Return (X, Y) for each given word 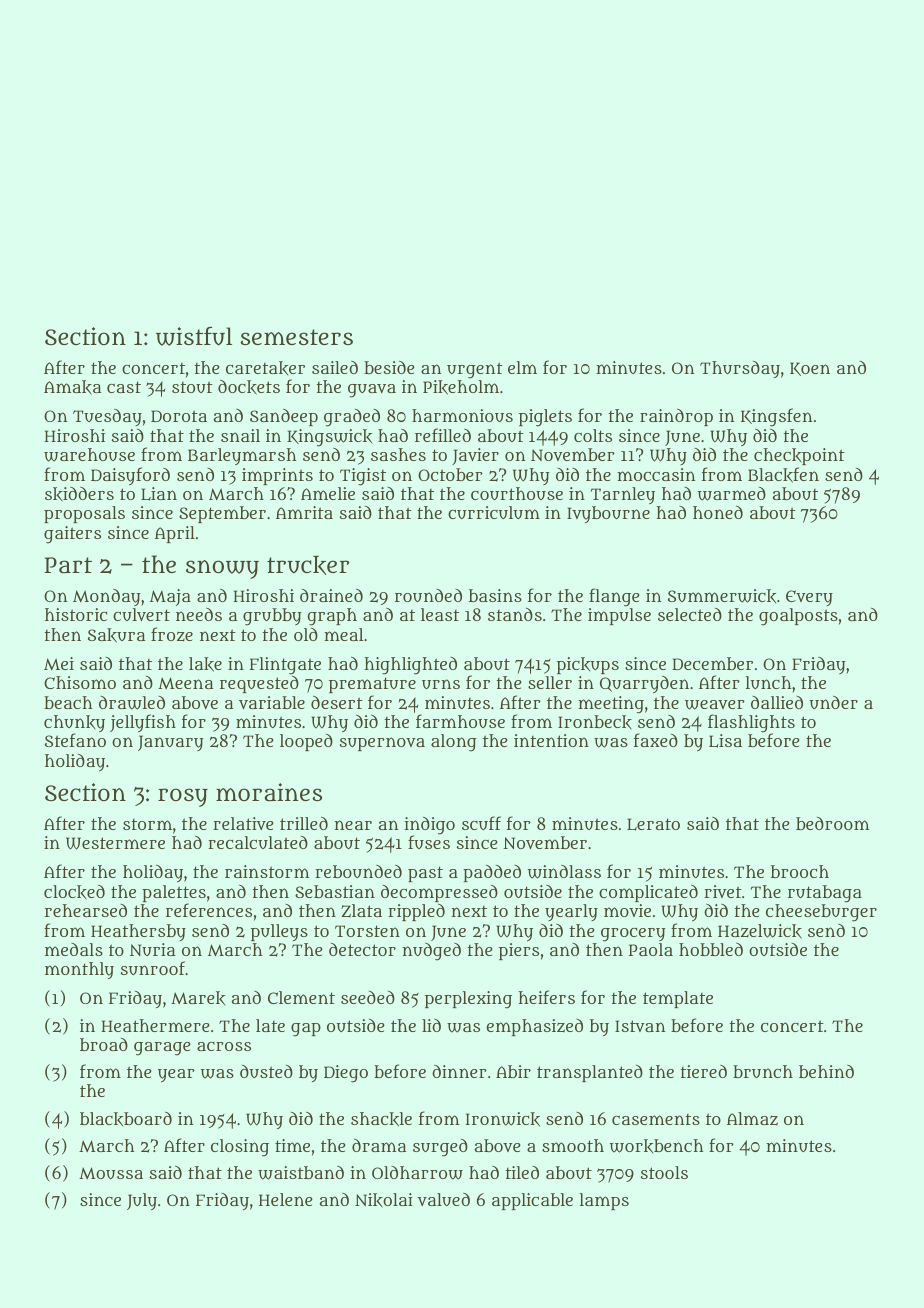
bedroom (832, 823)
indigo (429, 826)
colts (593, 435)
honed (718, 512)
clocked (74, 892)
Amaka (72, 387)
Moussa (111, 1173)
